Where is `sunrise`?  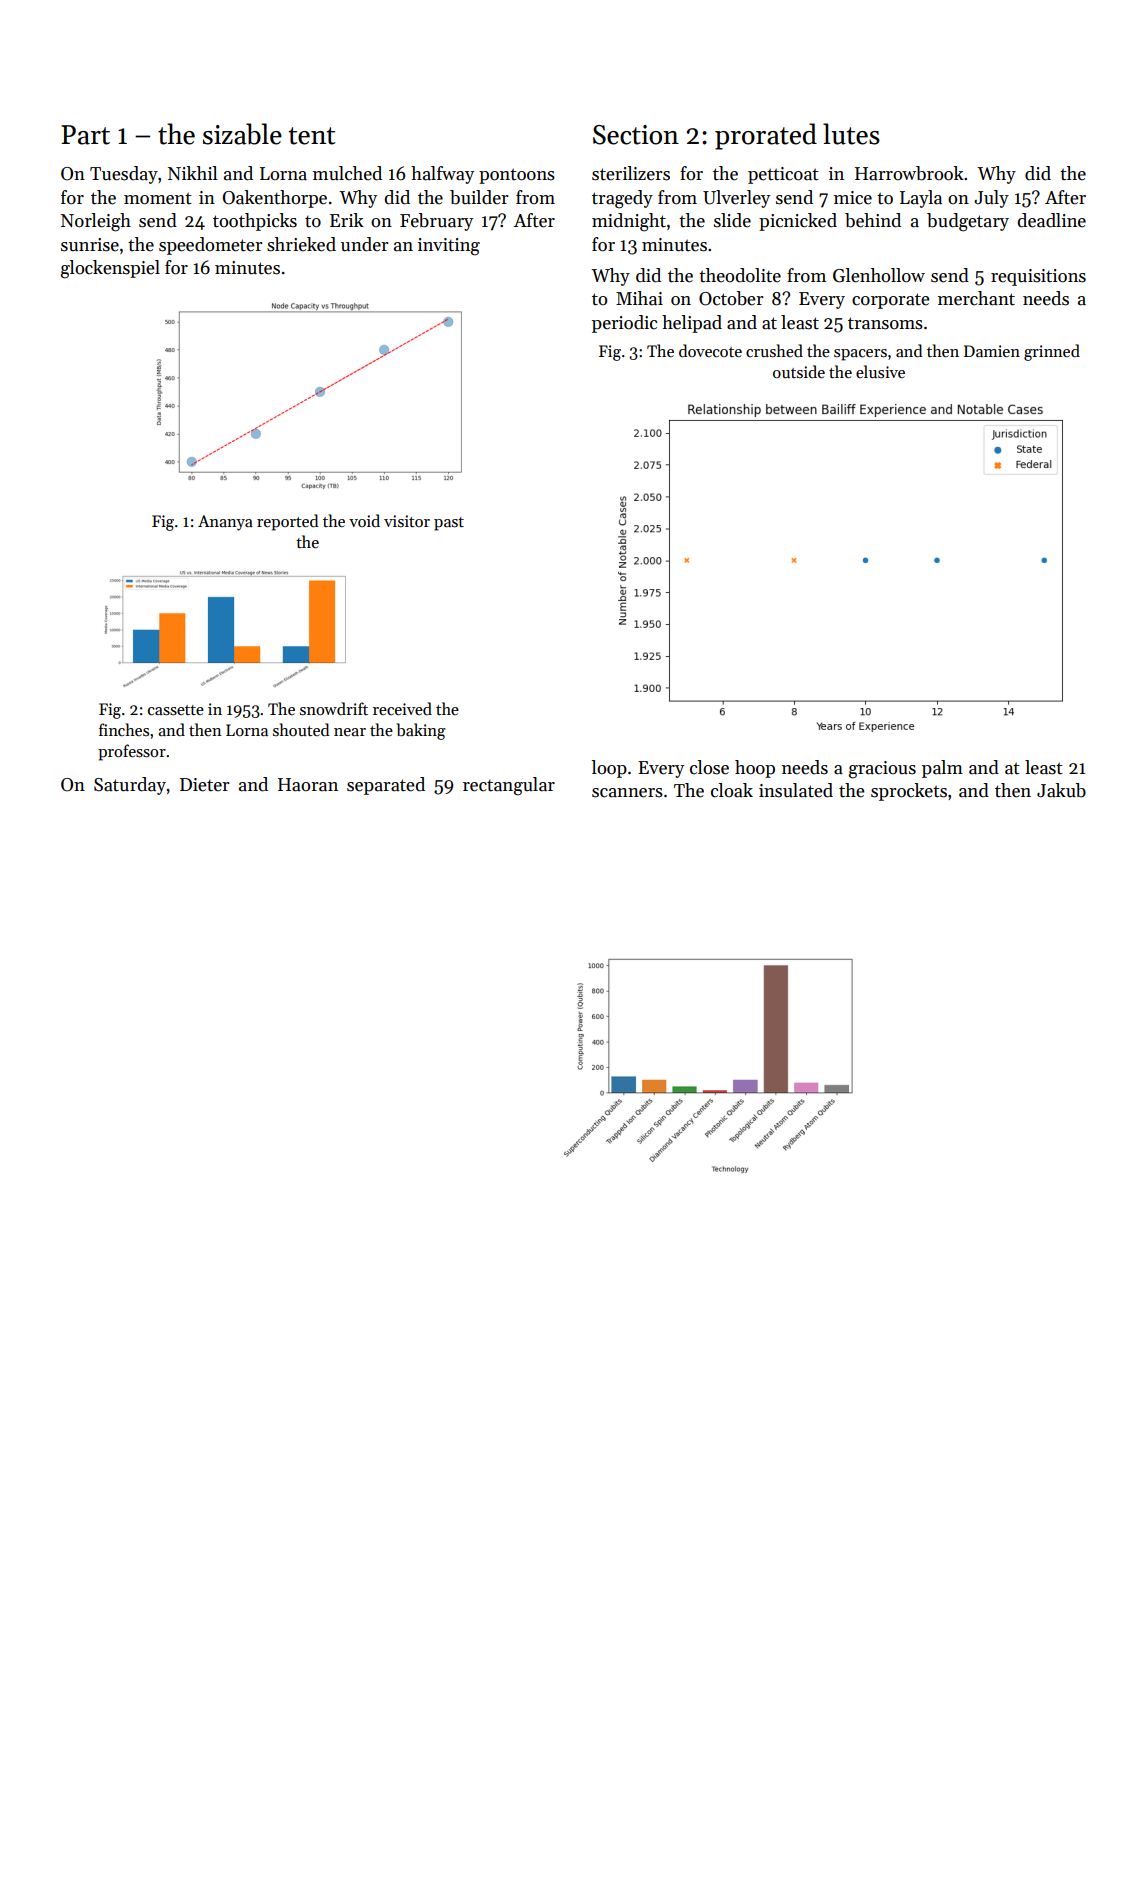
sunrise is located at coordinates (90, 245).
